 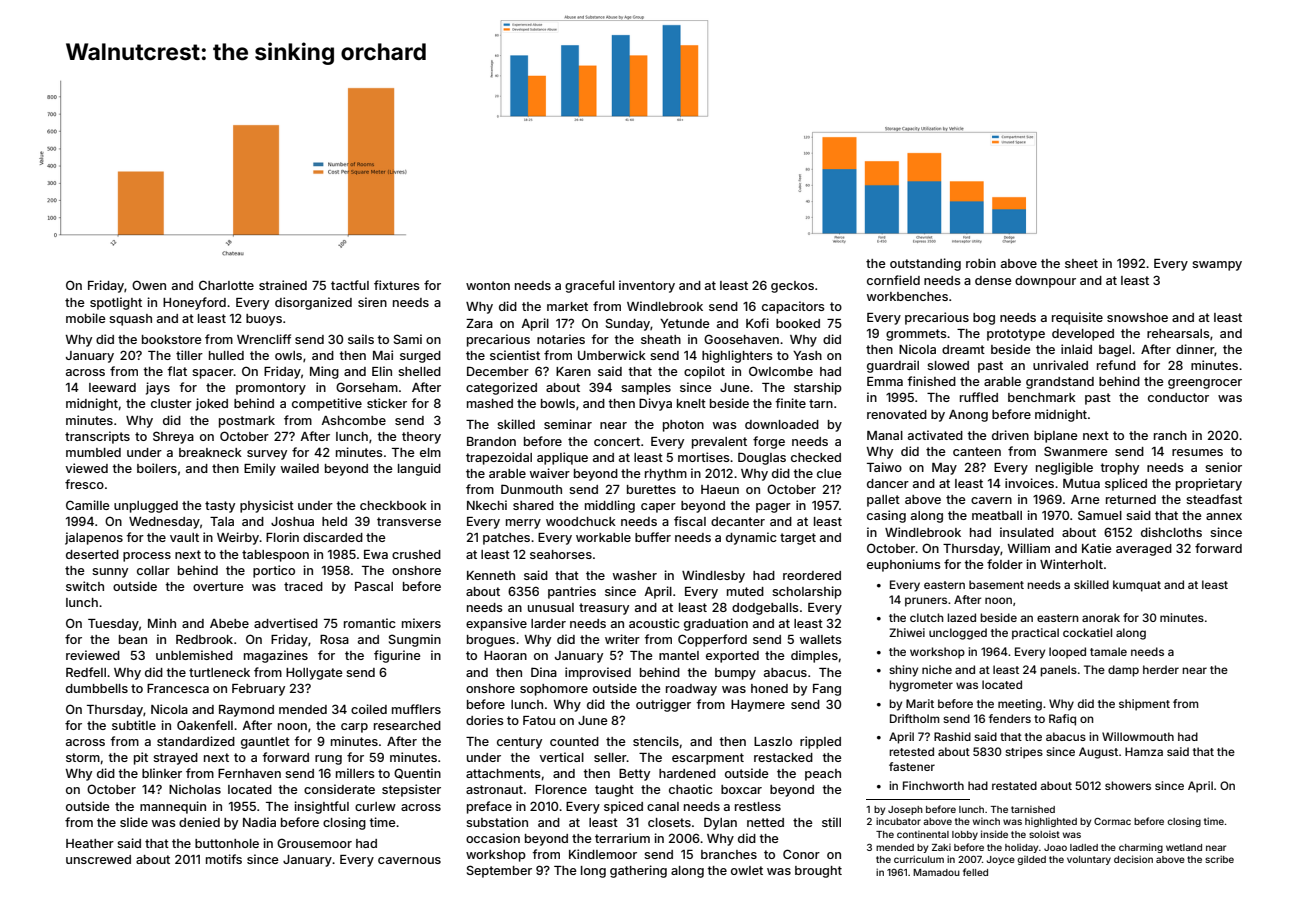 What do you see at coordinates (411, 790) in the page?
I see `stepsister` at bounding box center [411, 790].
